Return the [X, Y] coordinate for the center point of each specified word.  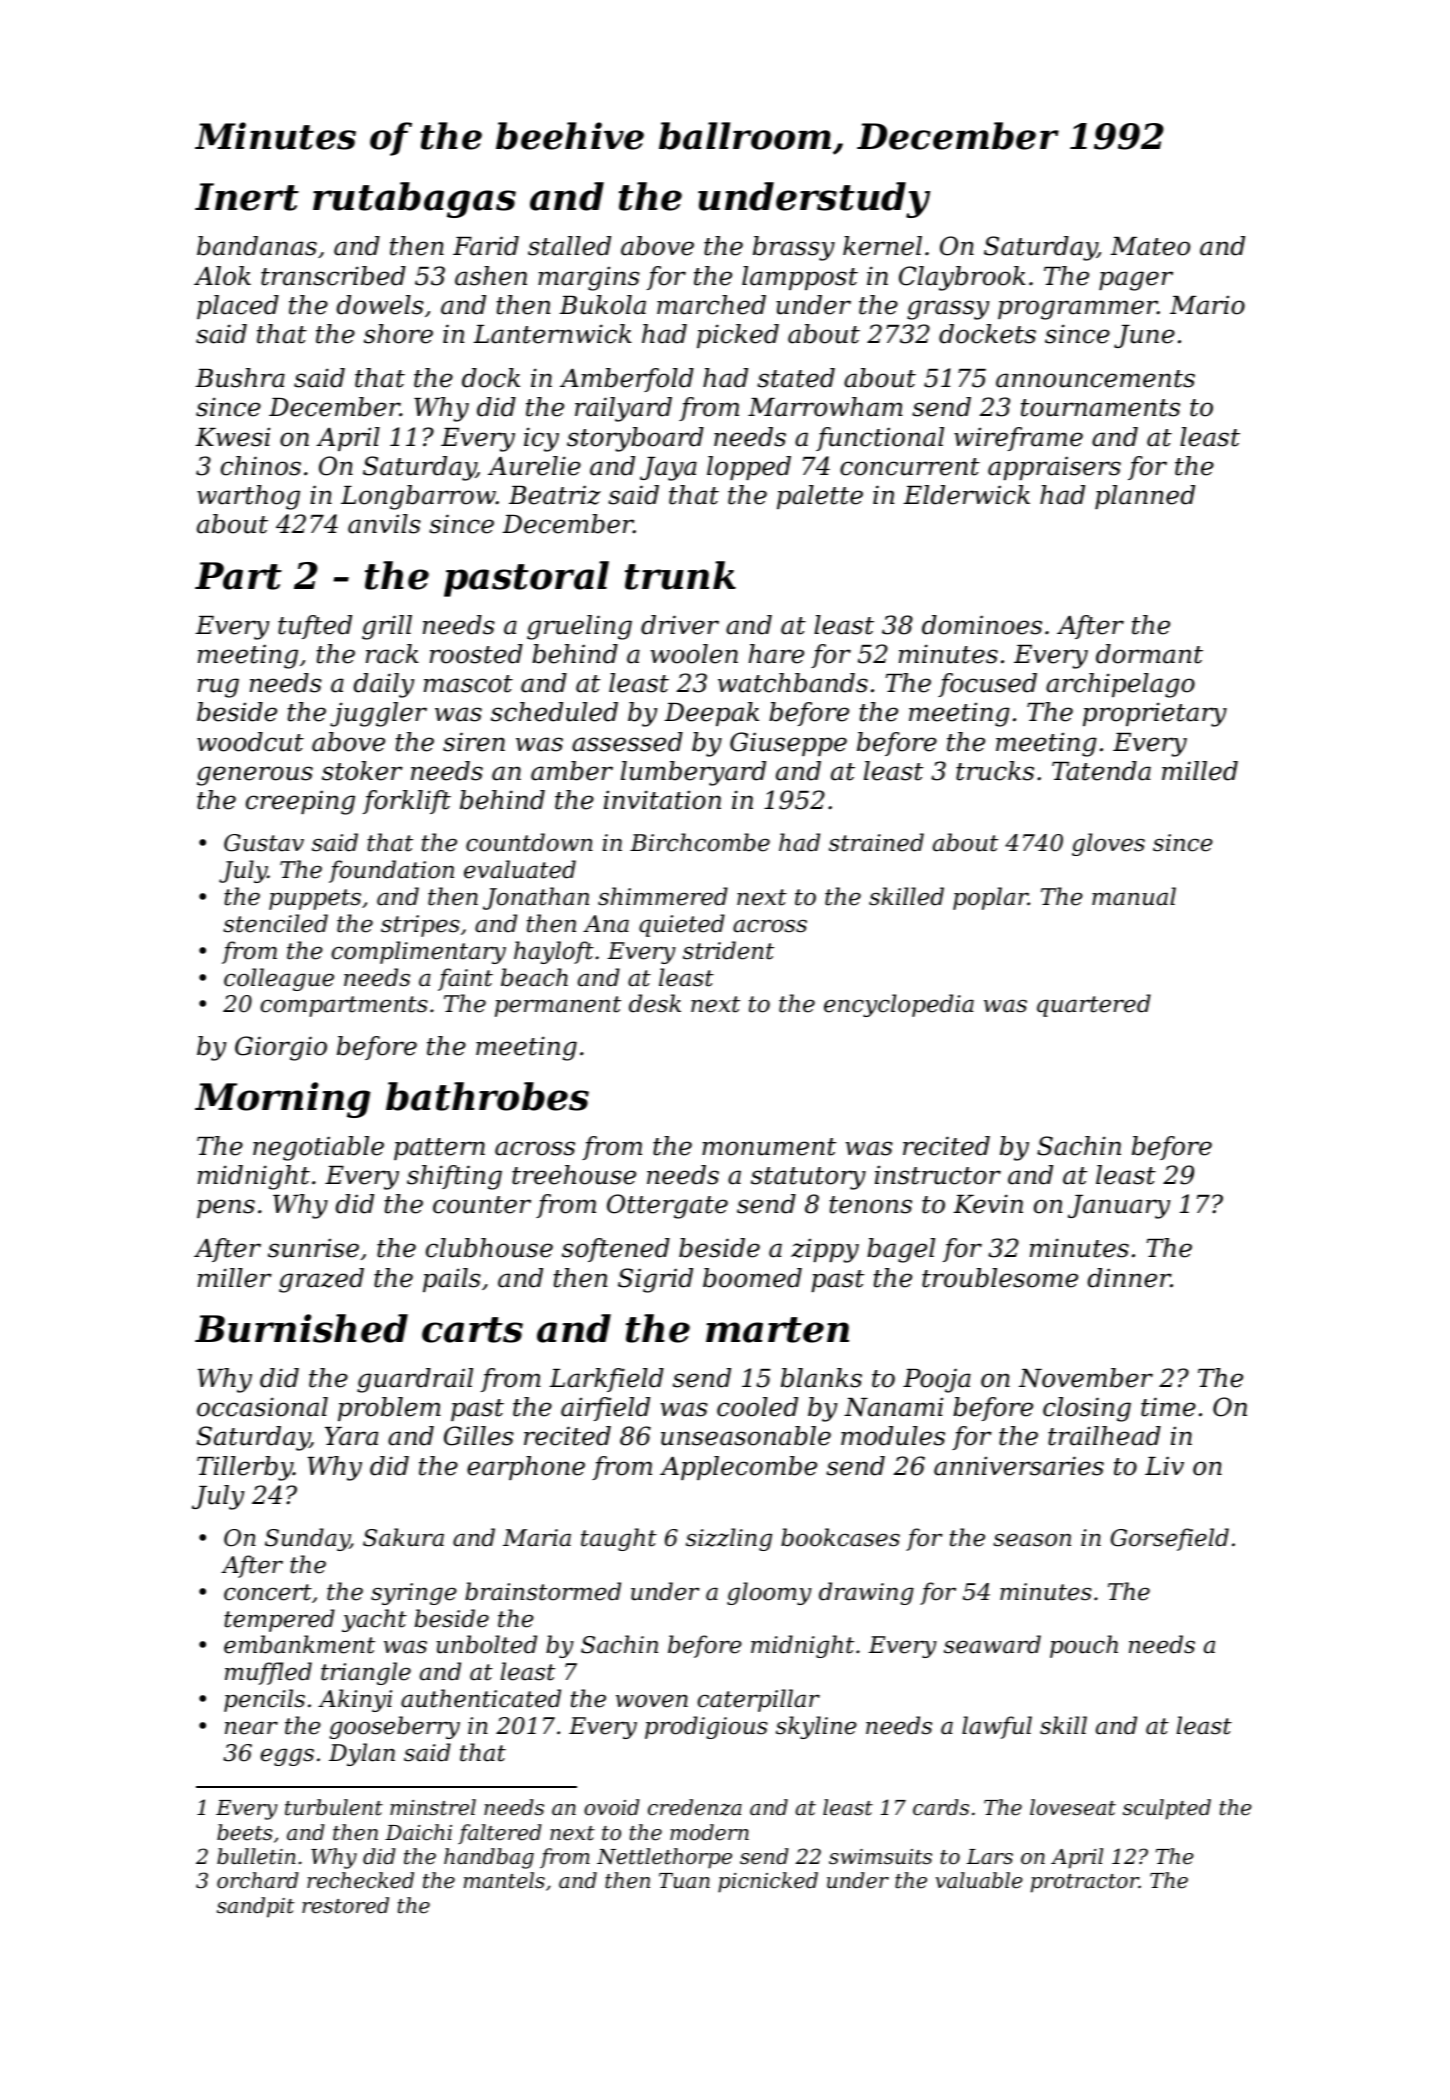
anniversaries [1019, 1466]
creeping [300, 802]
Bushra [240, 378]
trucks [995, 771]
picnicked [768, 1882]
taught [619, 1539]
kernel [882, 246]
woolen [694, 654]
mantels [504, 1880]
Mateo [1150, 246]
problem [389, 1409]
